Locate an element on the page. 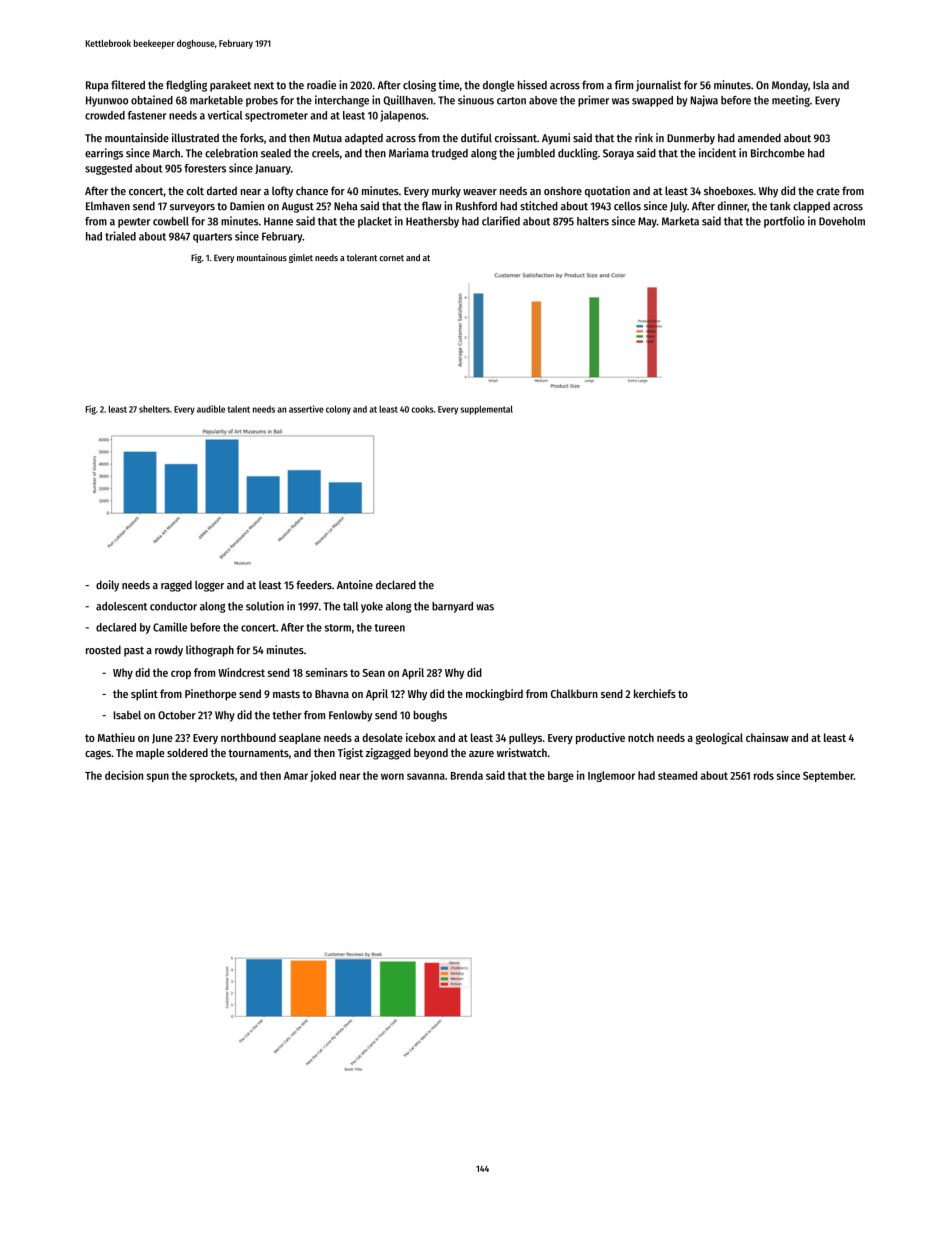 The width and height of the page is (952, 1233). kerchiefs is located at coordinates (655, 693).
